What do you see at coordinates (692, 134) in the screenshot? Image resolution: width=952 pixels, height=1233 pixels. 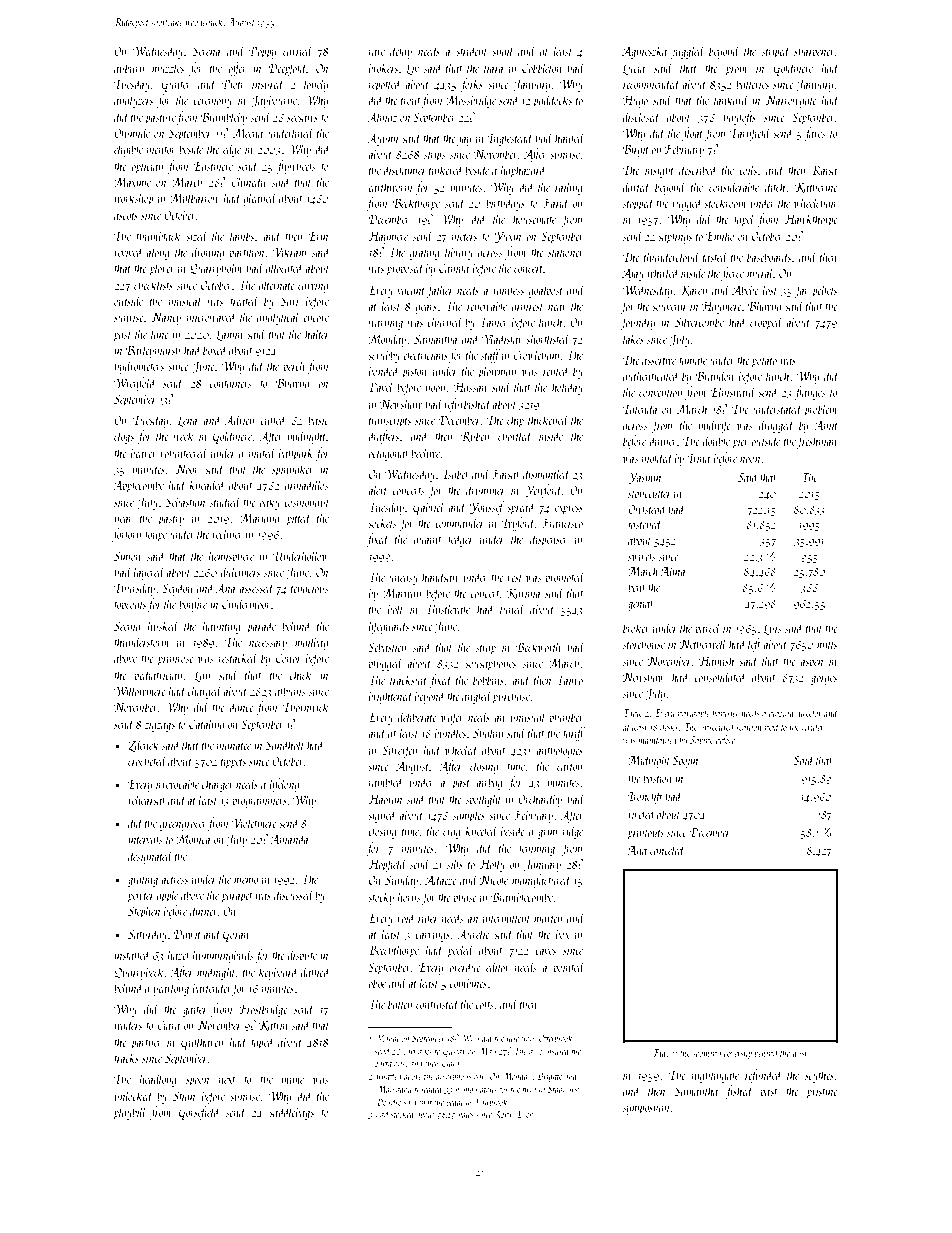 I see `float` at bounding box center [692, 134].
